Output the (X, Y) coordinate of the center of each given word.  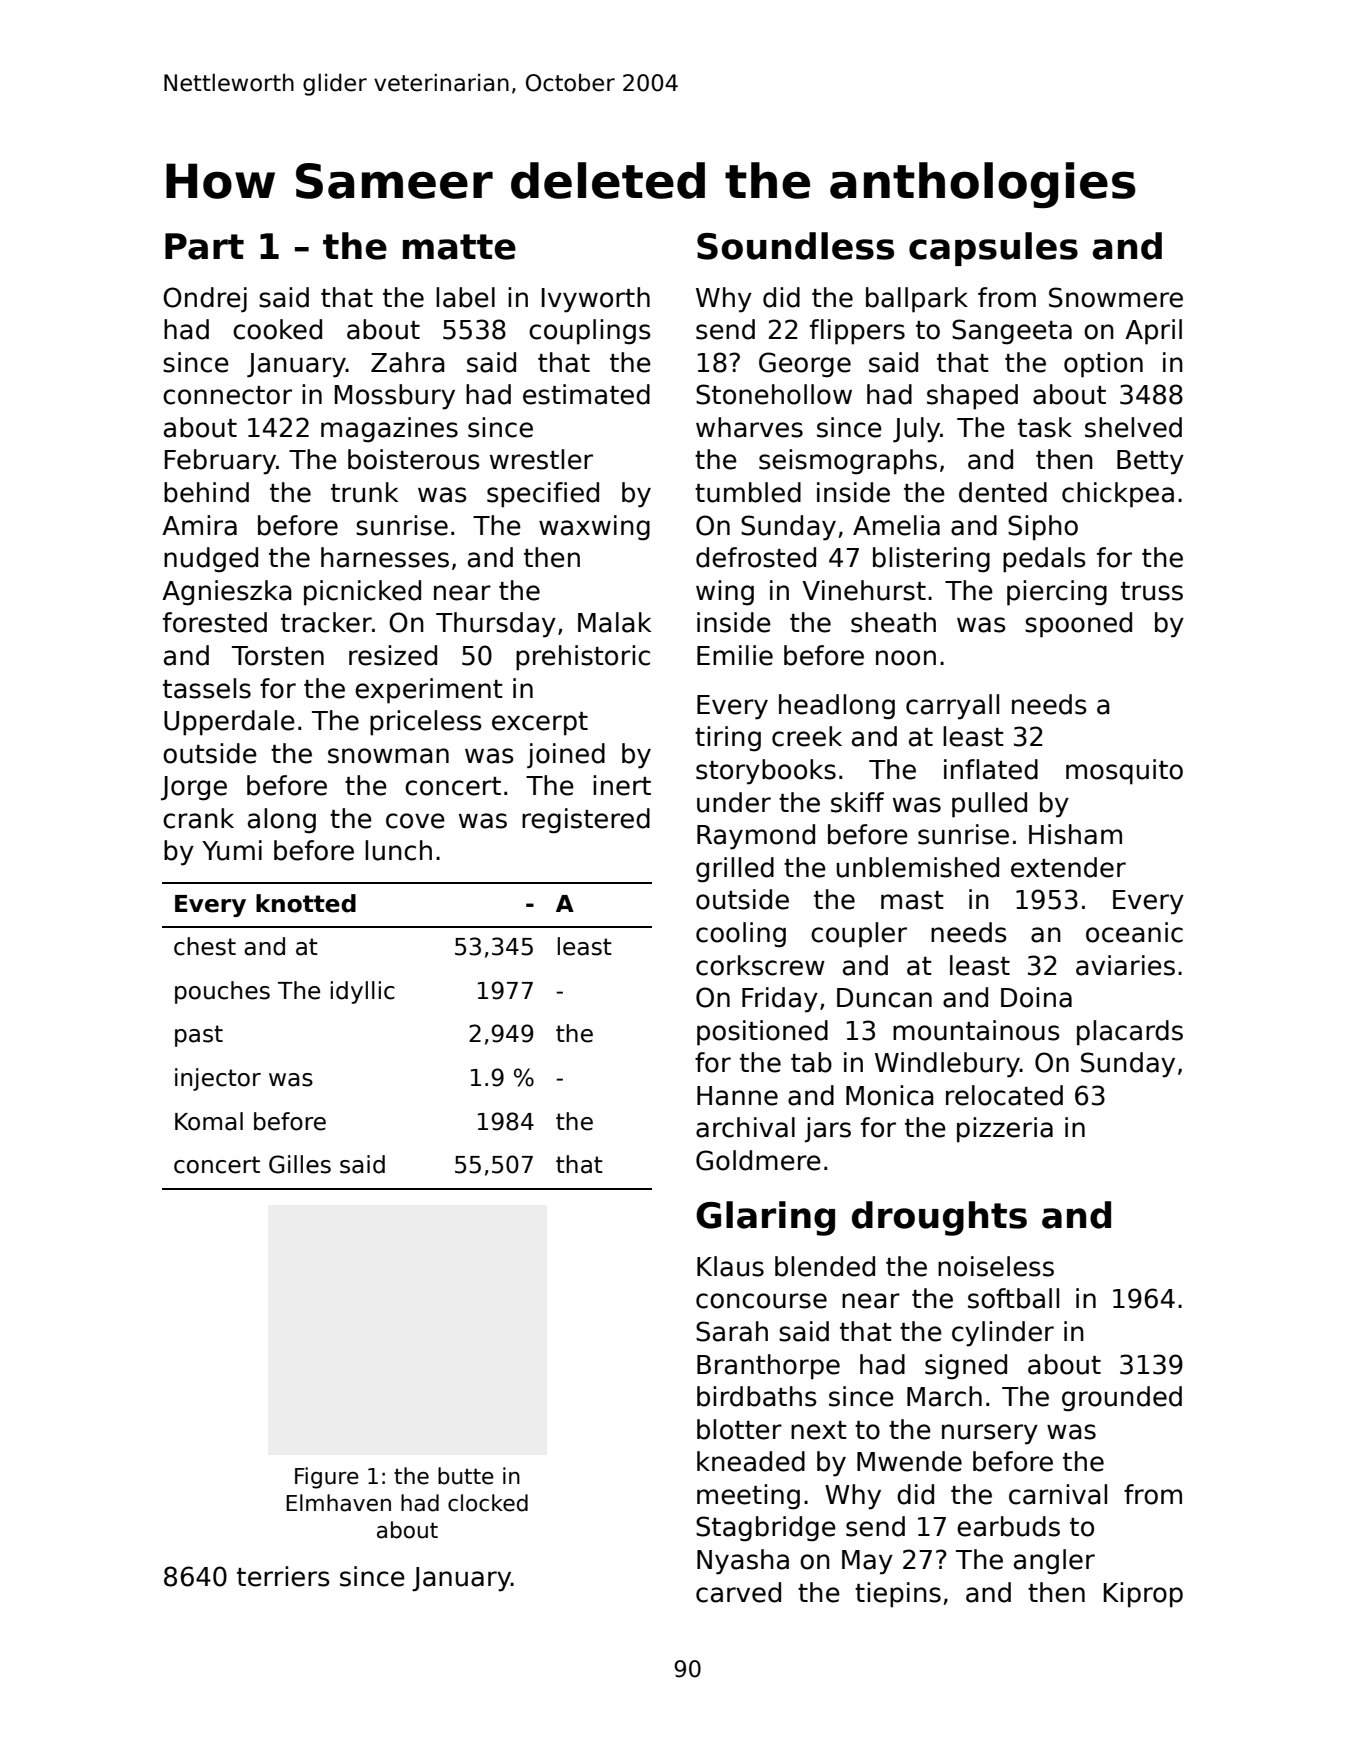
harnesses (385, 557)
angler (1054, 1562)
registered (586, 821)
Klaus (730, 1266)
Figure (327, 1478)
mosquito (1124, 772)
